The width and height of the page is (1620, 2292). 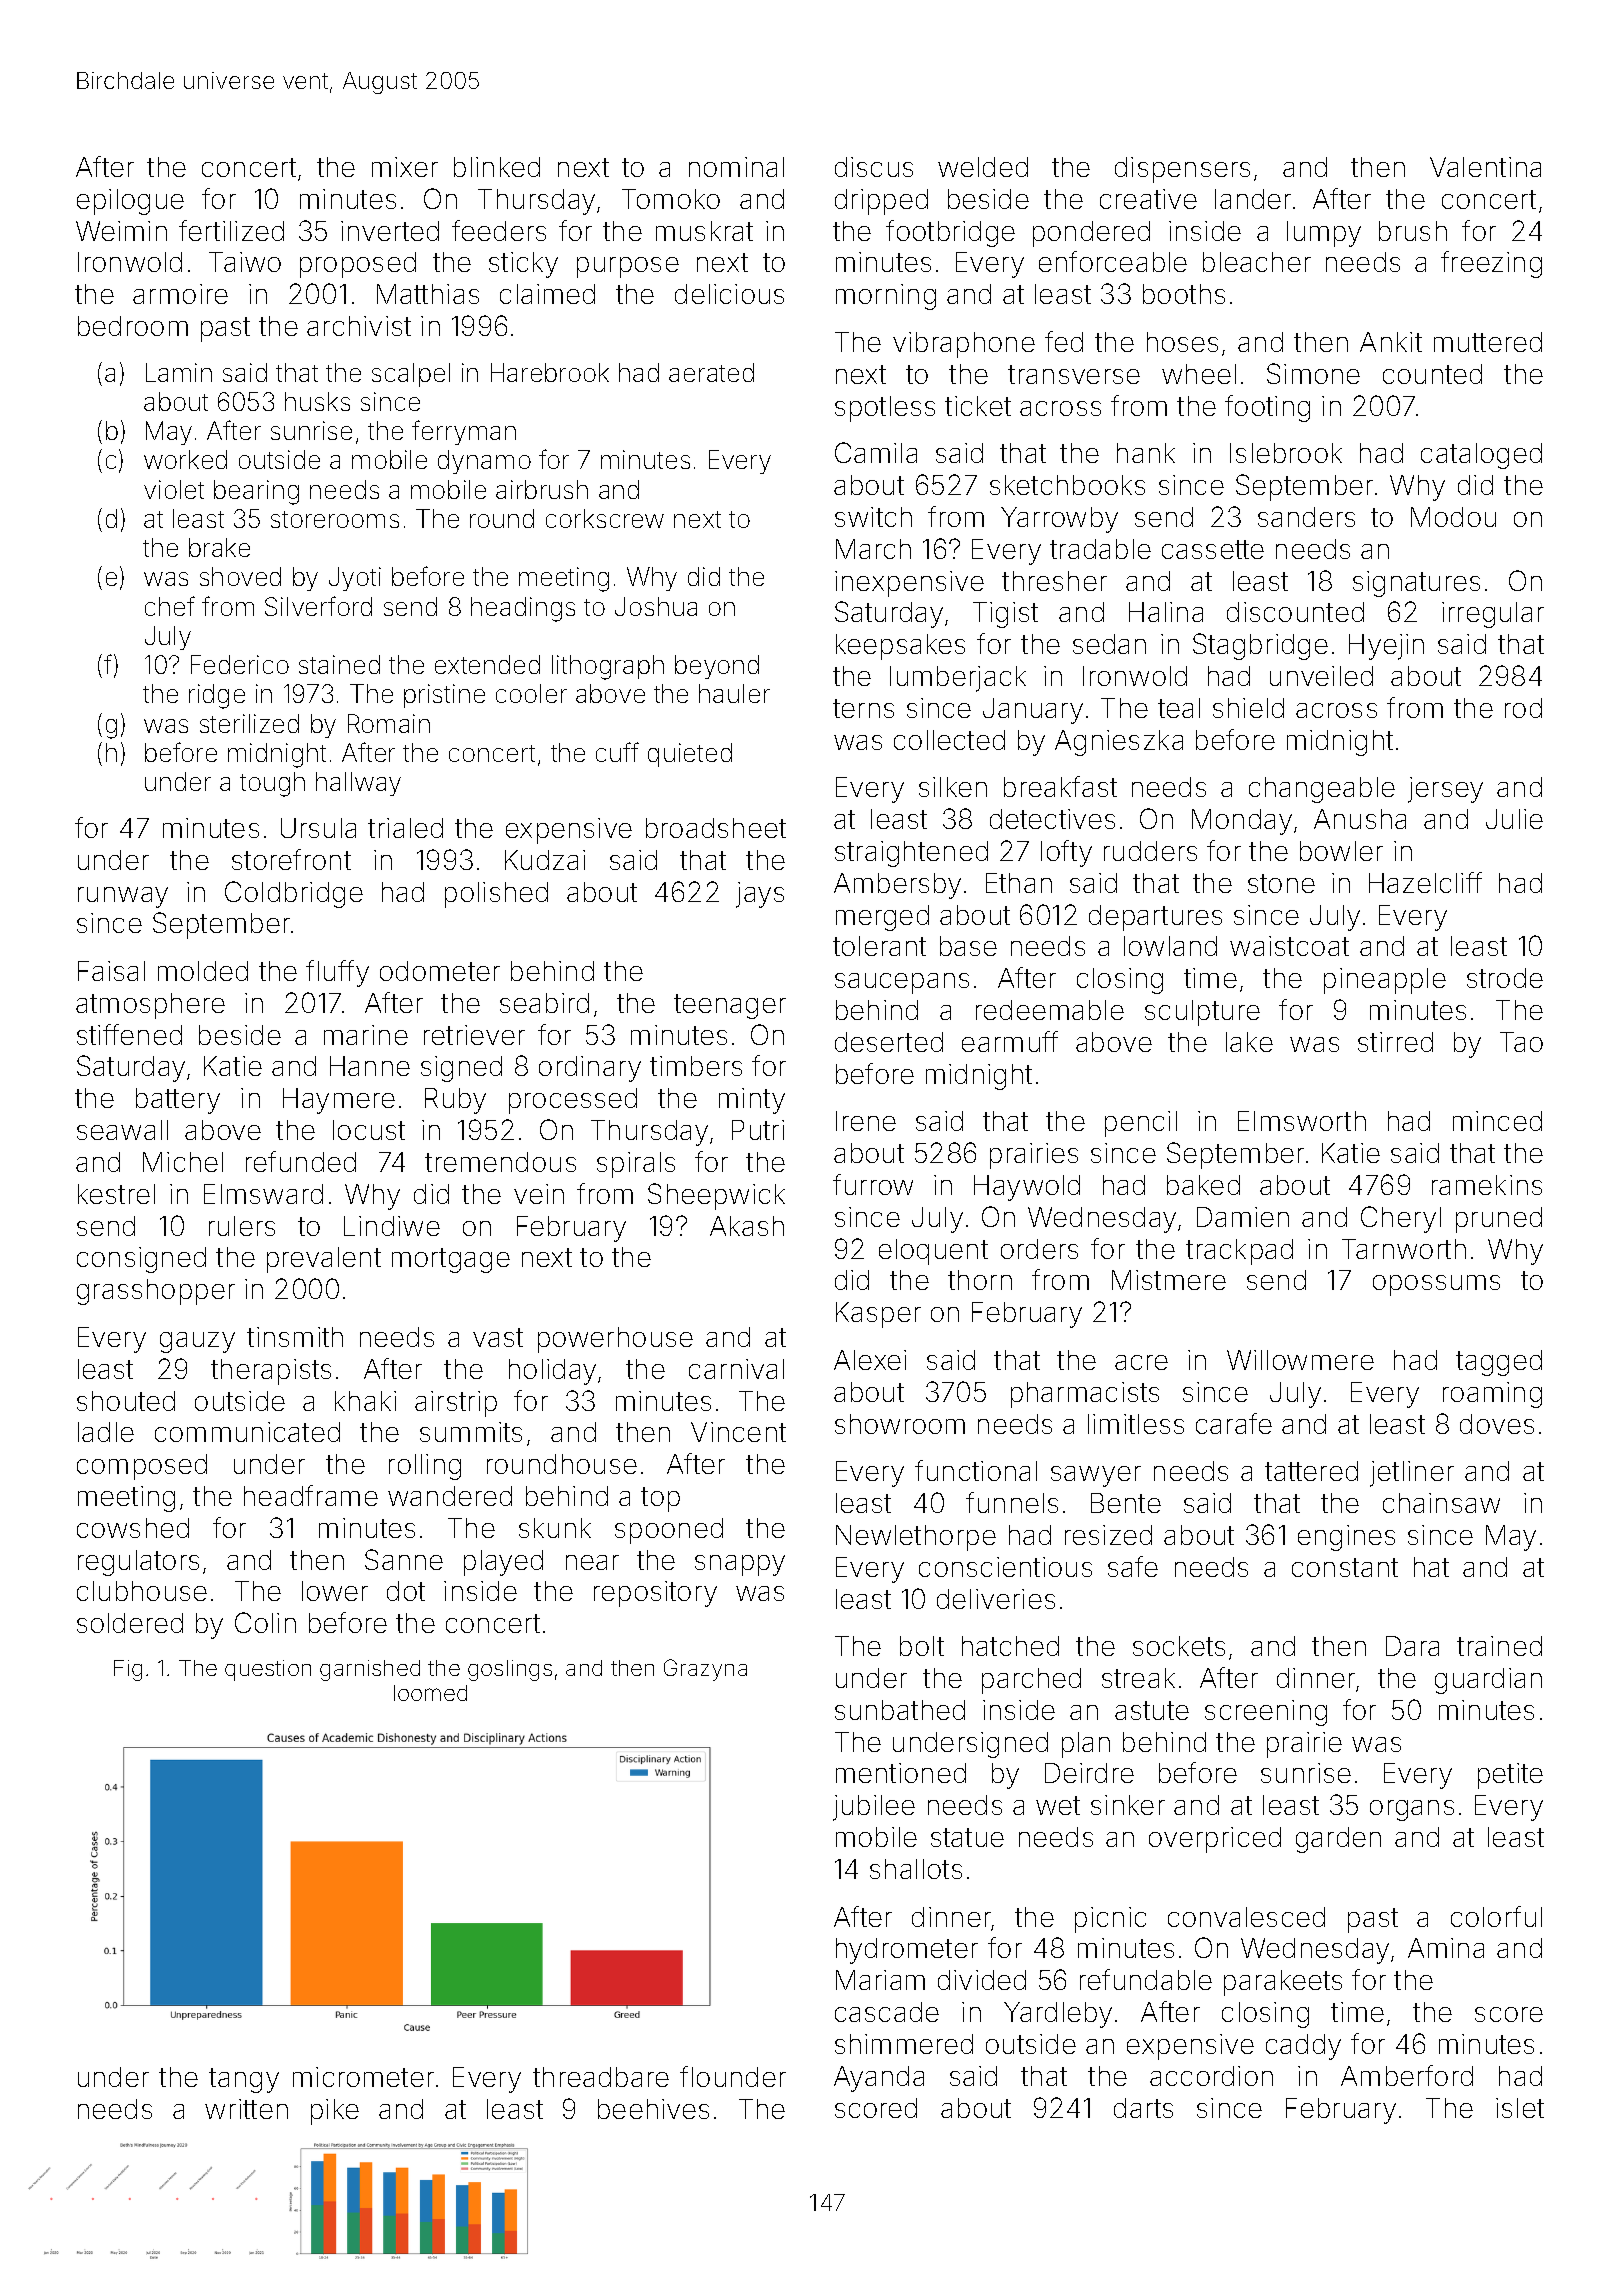 I want to click on seawall, so click(x=122, y=1130).
